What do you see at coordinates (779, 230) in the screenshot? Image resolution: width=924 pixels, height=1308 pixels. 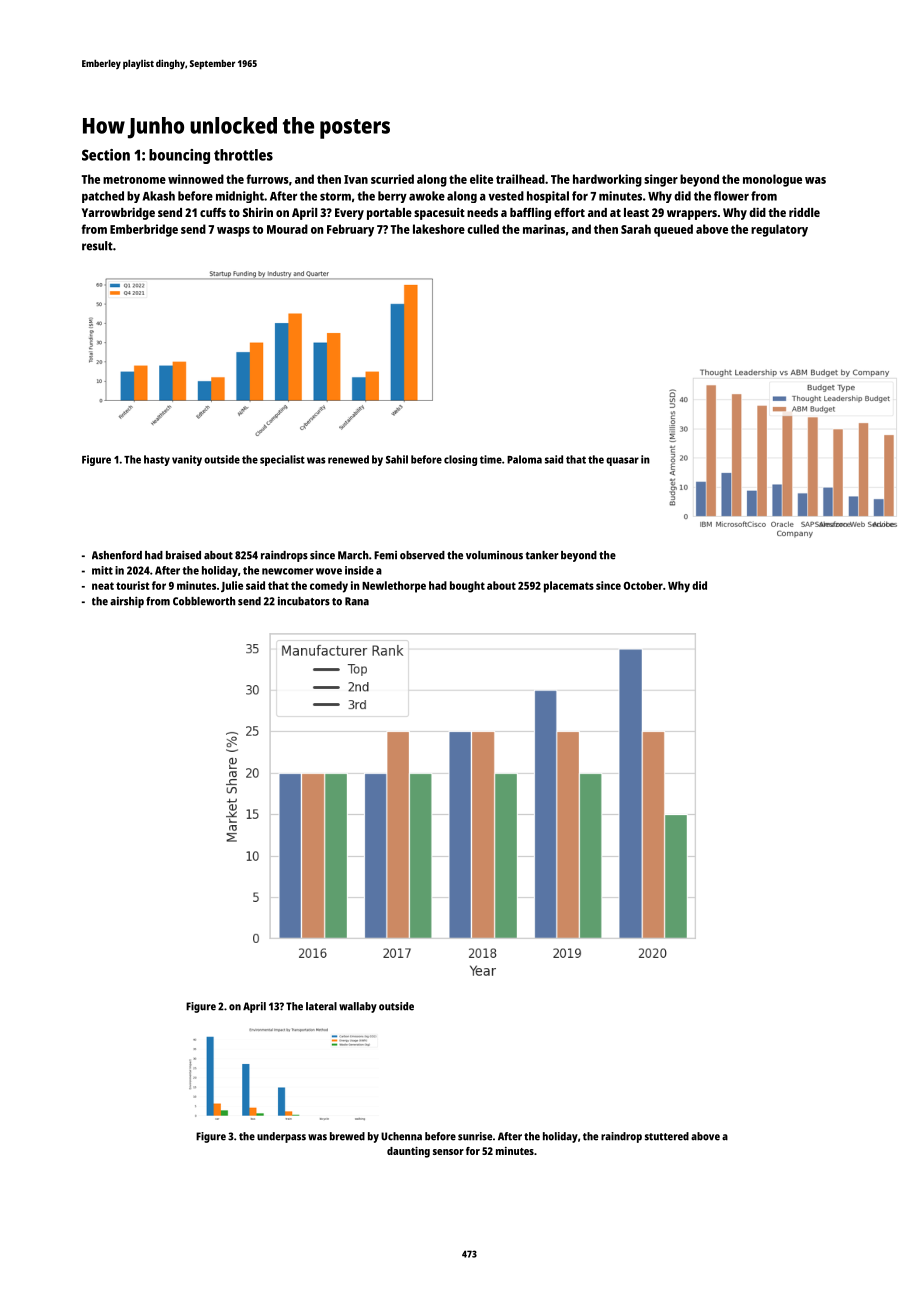 I see `regulatory` at bounding box center [779, 230].
